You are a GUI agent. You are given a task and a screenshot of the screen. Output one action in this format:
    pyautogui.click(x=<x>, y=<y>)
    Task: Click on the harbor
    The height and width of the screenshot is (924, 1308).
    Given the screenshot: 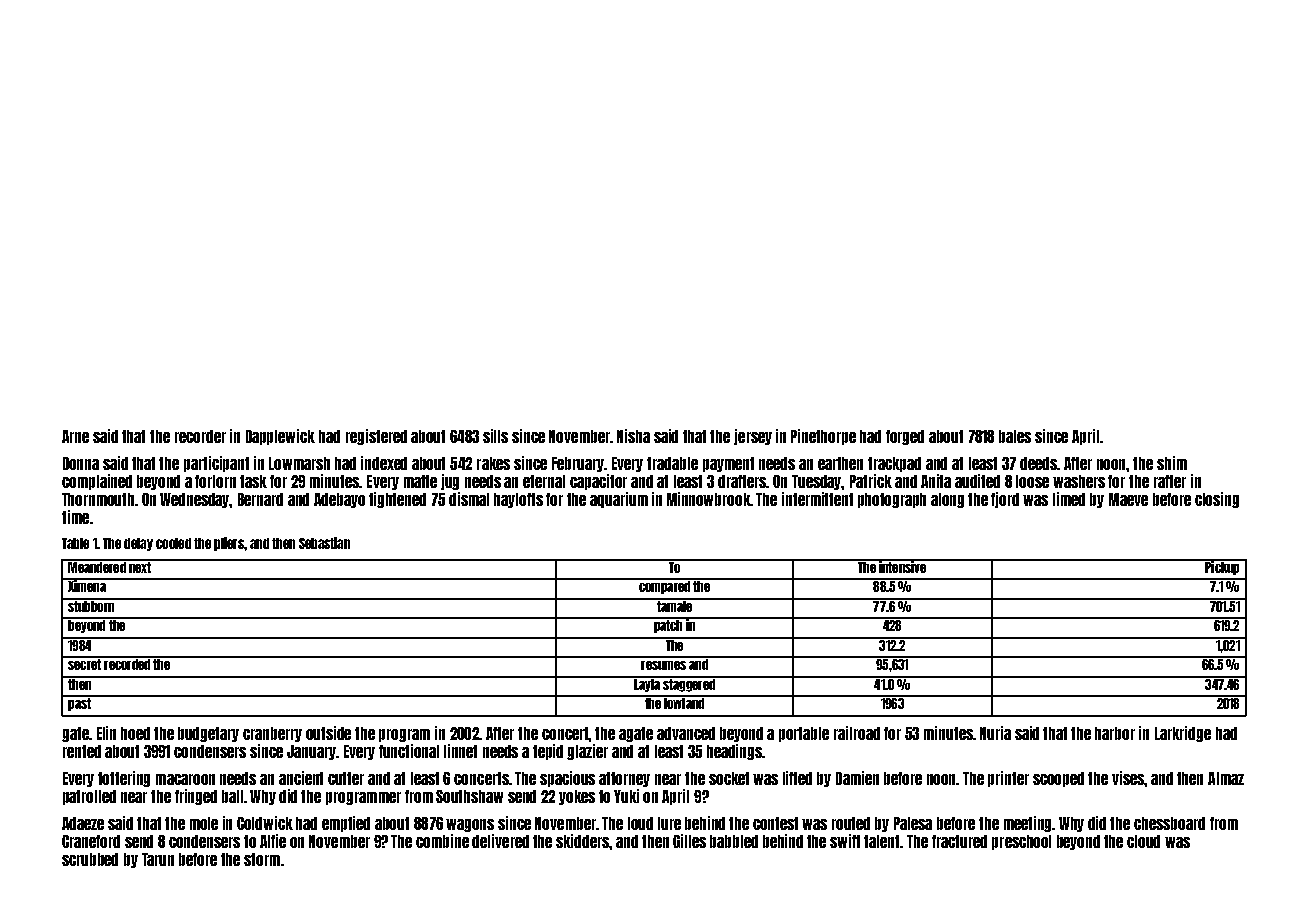 What is the action you would take?
    pyautogui.click(x=1115, y=733)
